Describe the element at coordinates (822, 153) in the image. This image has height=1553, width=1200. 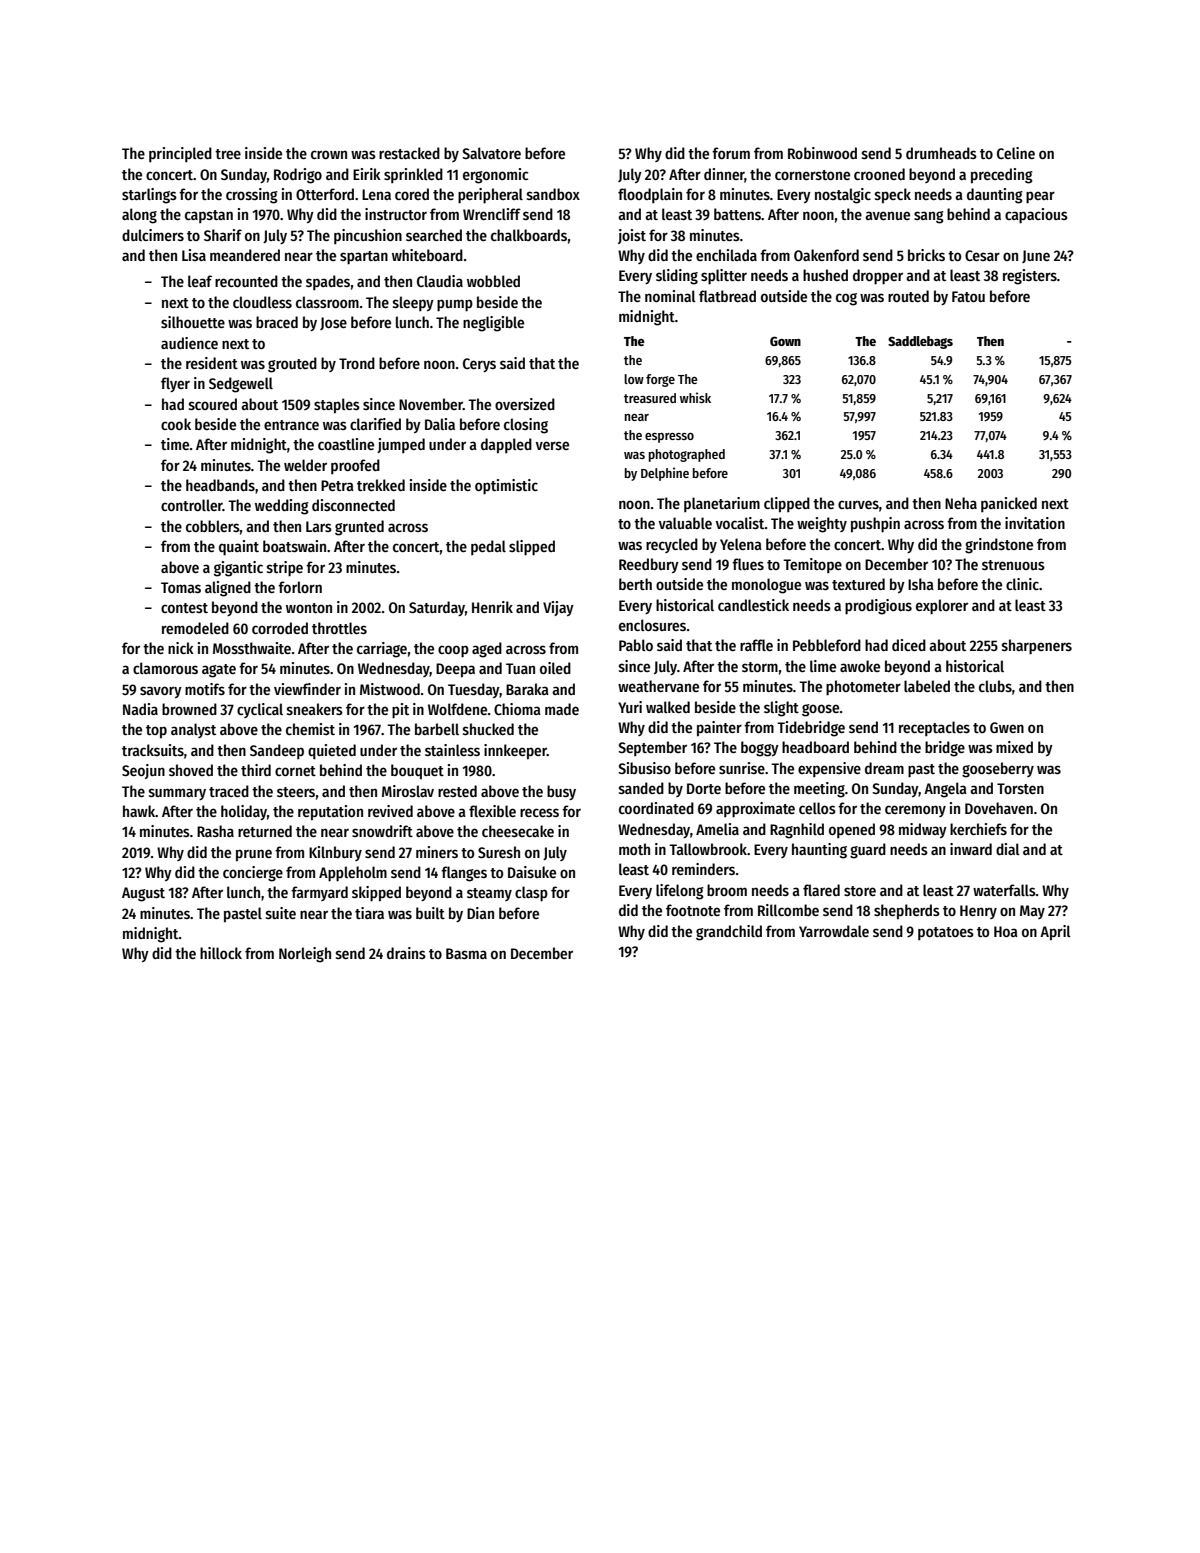
I see `Robinwood` at that location.
